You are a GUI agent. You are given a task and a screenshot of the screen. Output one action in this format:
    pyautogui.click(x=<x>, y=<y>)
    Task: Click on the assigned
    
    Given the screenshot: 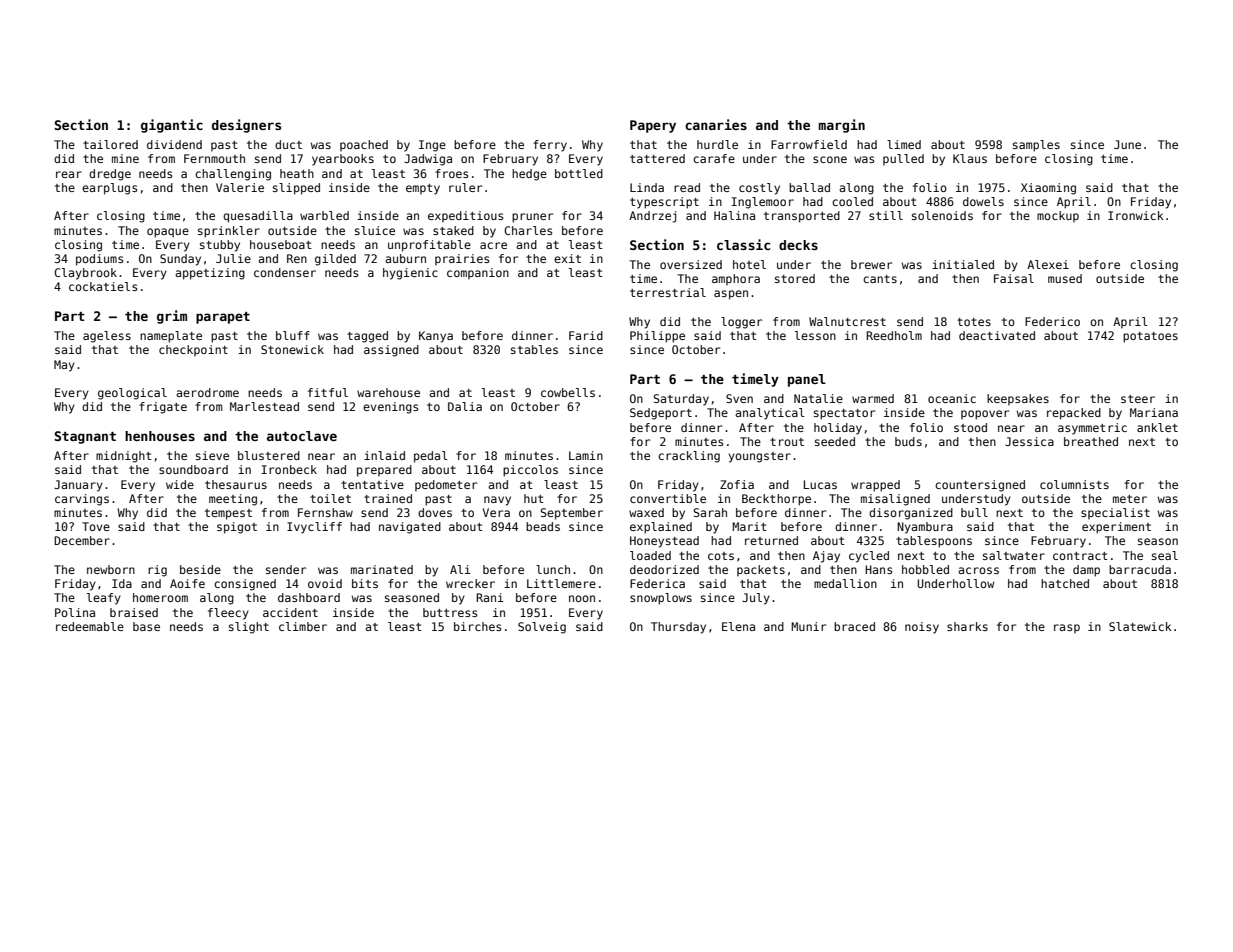 What is the action you would take?
    pyautogui.click(x=391, y=351)
